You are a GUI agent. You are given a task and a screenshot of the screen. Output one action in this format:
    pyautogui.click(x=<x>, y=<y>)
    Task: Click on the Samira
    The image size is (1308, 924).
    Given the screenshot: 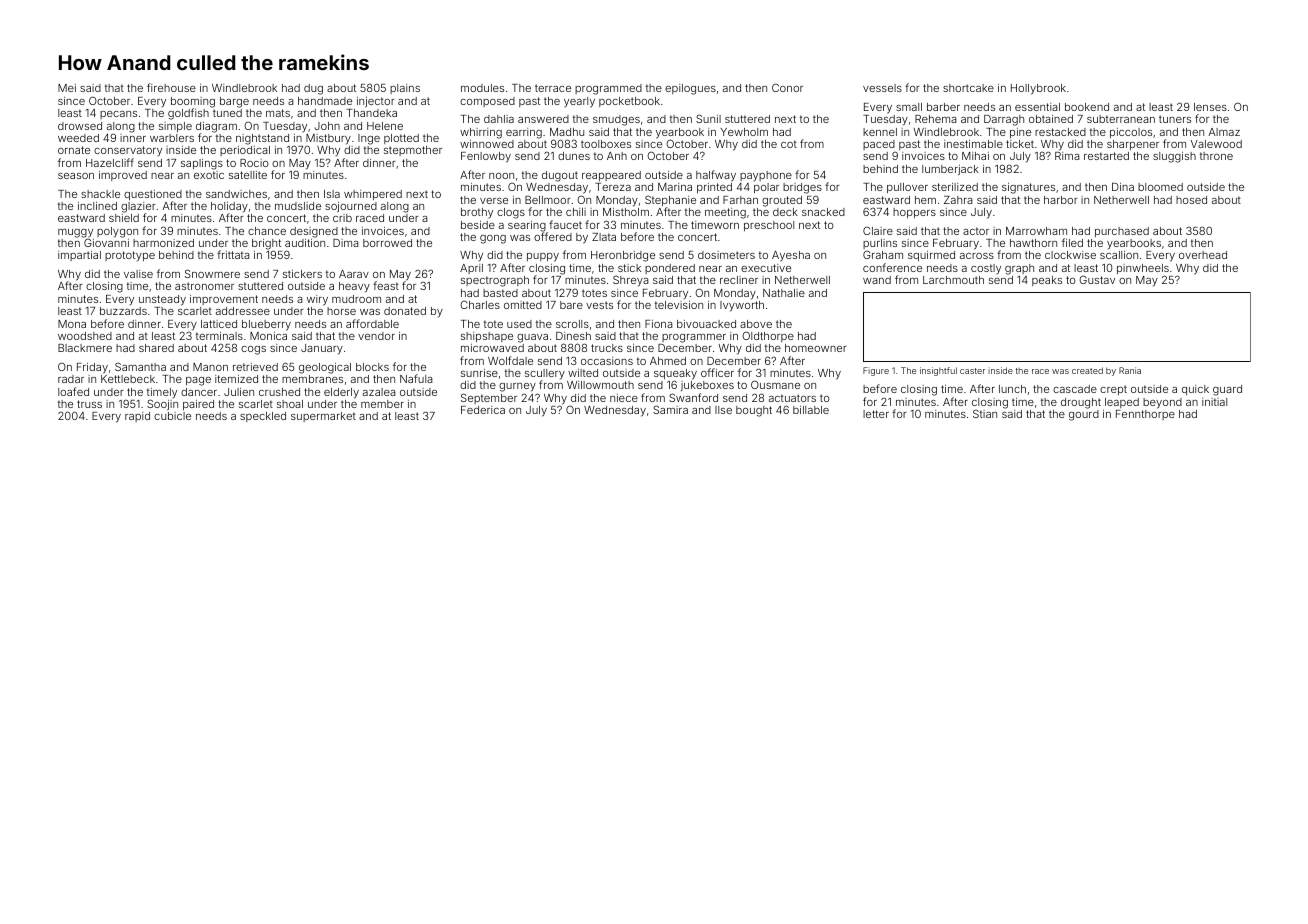 What is the action you would take?
    pyautogui.click(x=670, y=409)
